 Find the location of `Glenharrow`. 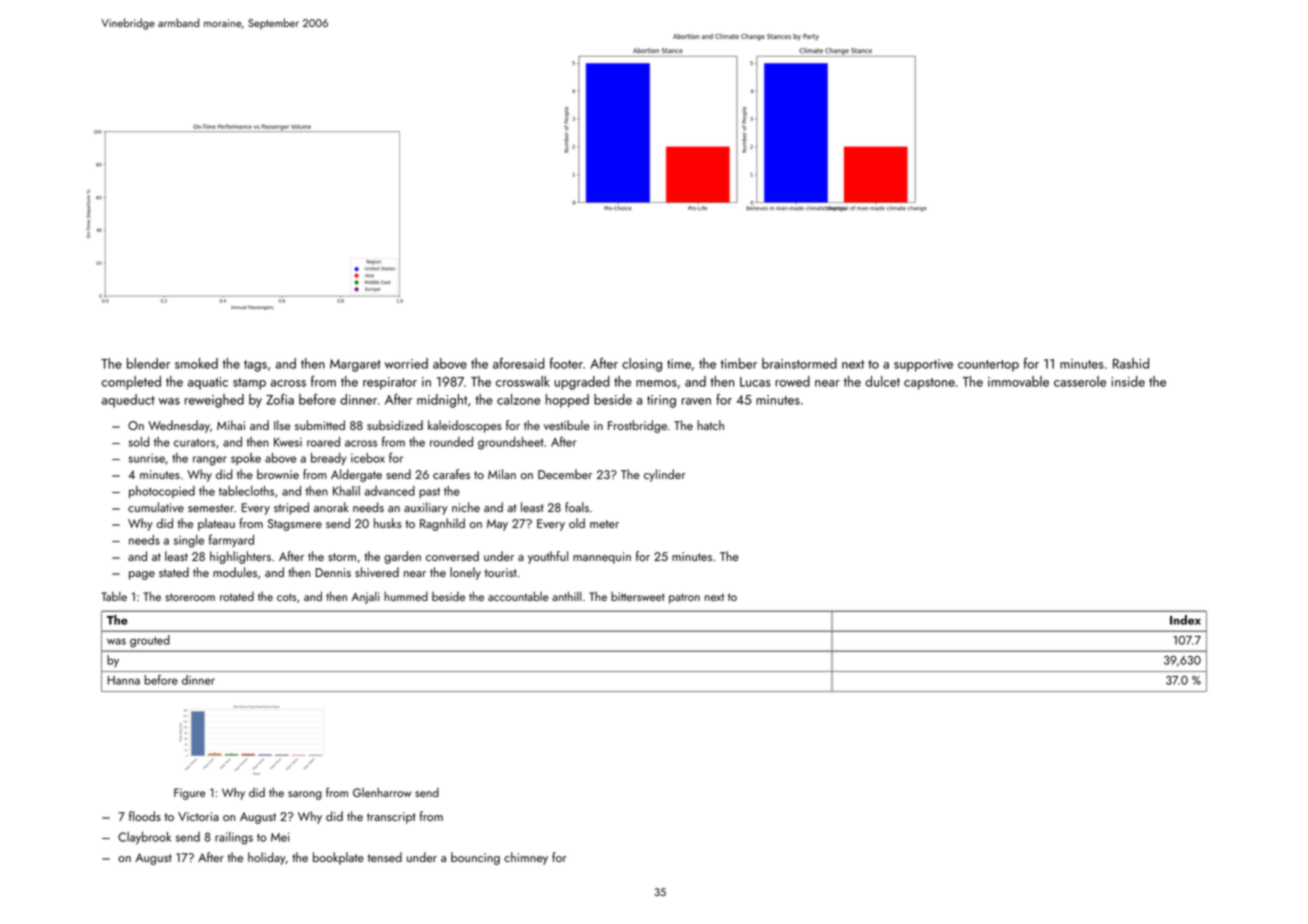

Glenharrow is located at coordinates (382, 792).
